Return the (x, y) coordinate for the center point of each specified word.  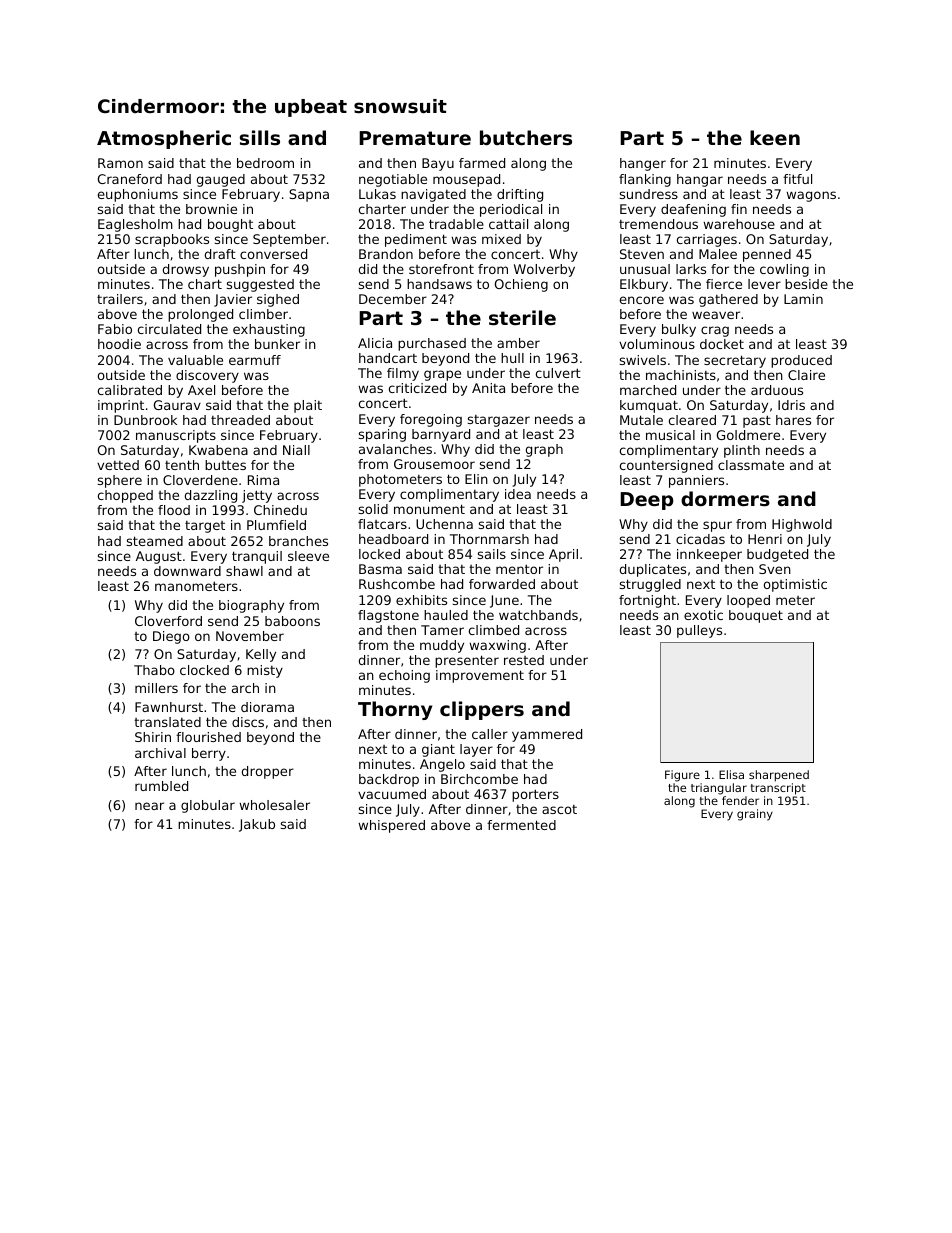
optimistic (795, 585)
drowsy (186, 270)
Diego (171, 637)
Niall (296, 450)
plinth (742, 451)
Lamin (803, 299)
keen (775, 137)
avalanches (395, 449)
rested (524, 660)
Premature (415, 138)
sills (260, 138)
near (149, 806)
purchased (432, 344)
